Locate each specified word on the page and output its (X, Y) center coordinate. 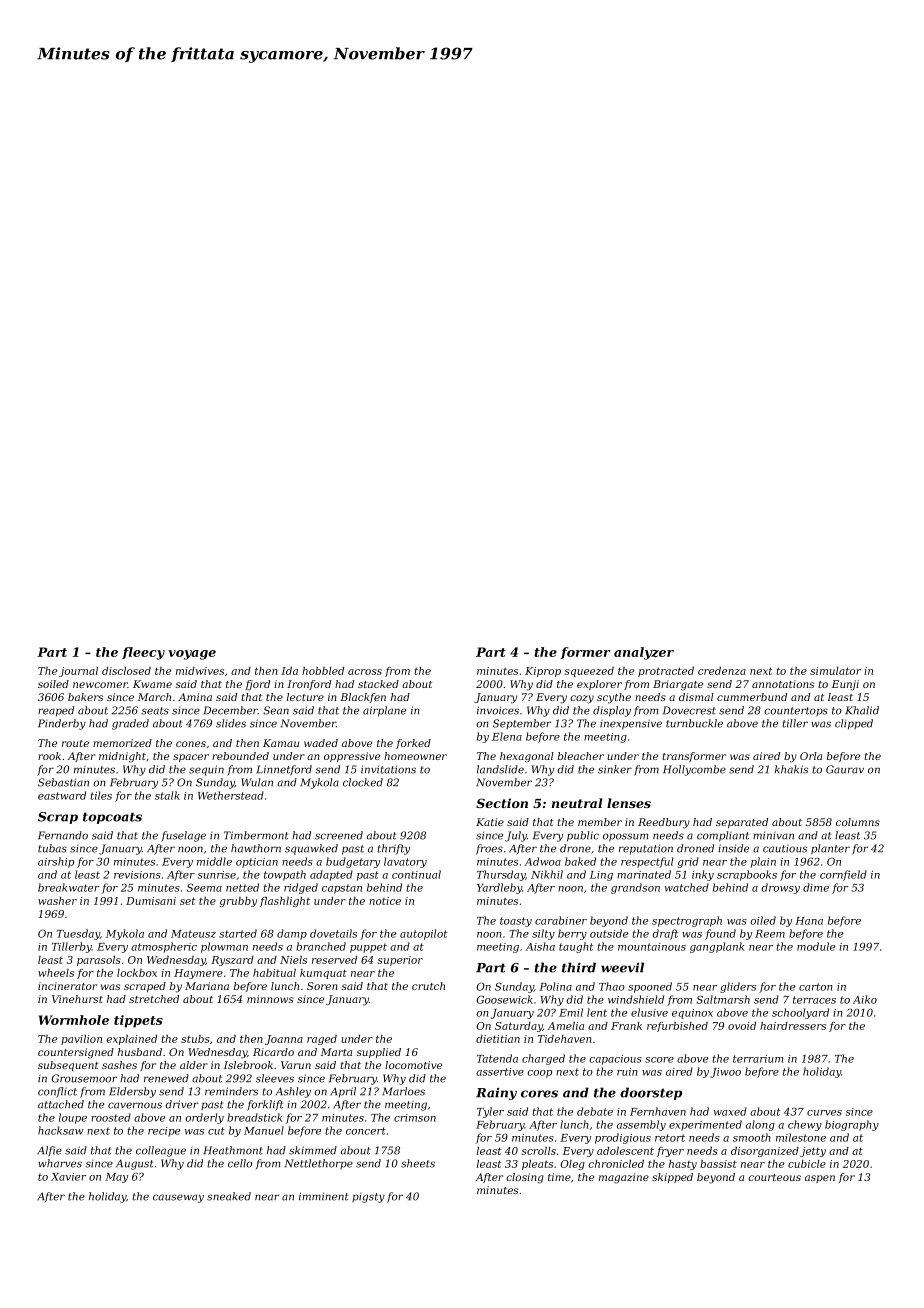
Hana (809, 921)
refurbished (677, 1027)
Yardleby (499, 888)
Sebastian (63, 782)
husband (140, 1052)
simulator (835, 671)
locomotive (413, 1065)
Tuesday (78, 934)
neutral (577, 803)
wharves (60, 1163)
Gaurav (845, 769)
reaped (56, 711)
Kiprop (543, 672)
